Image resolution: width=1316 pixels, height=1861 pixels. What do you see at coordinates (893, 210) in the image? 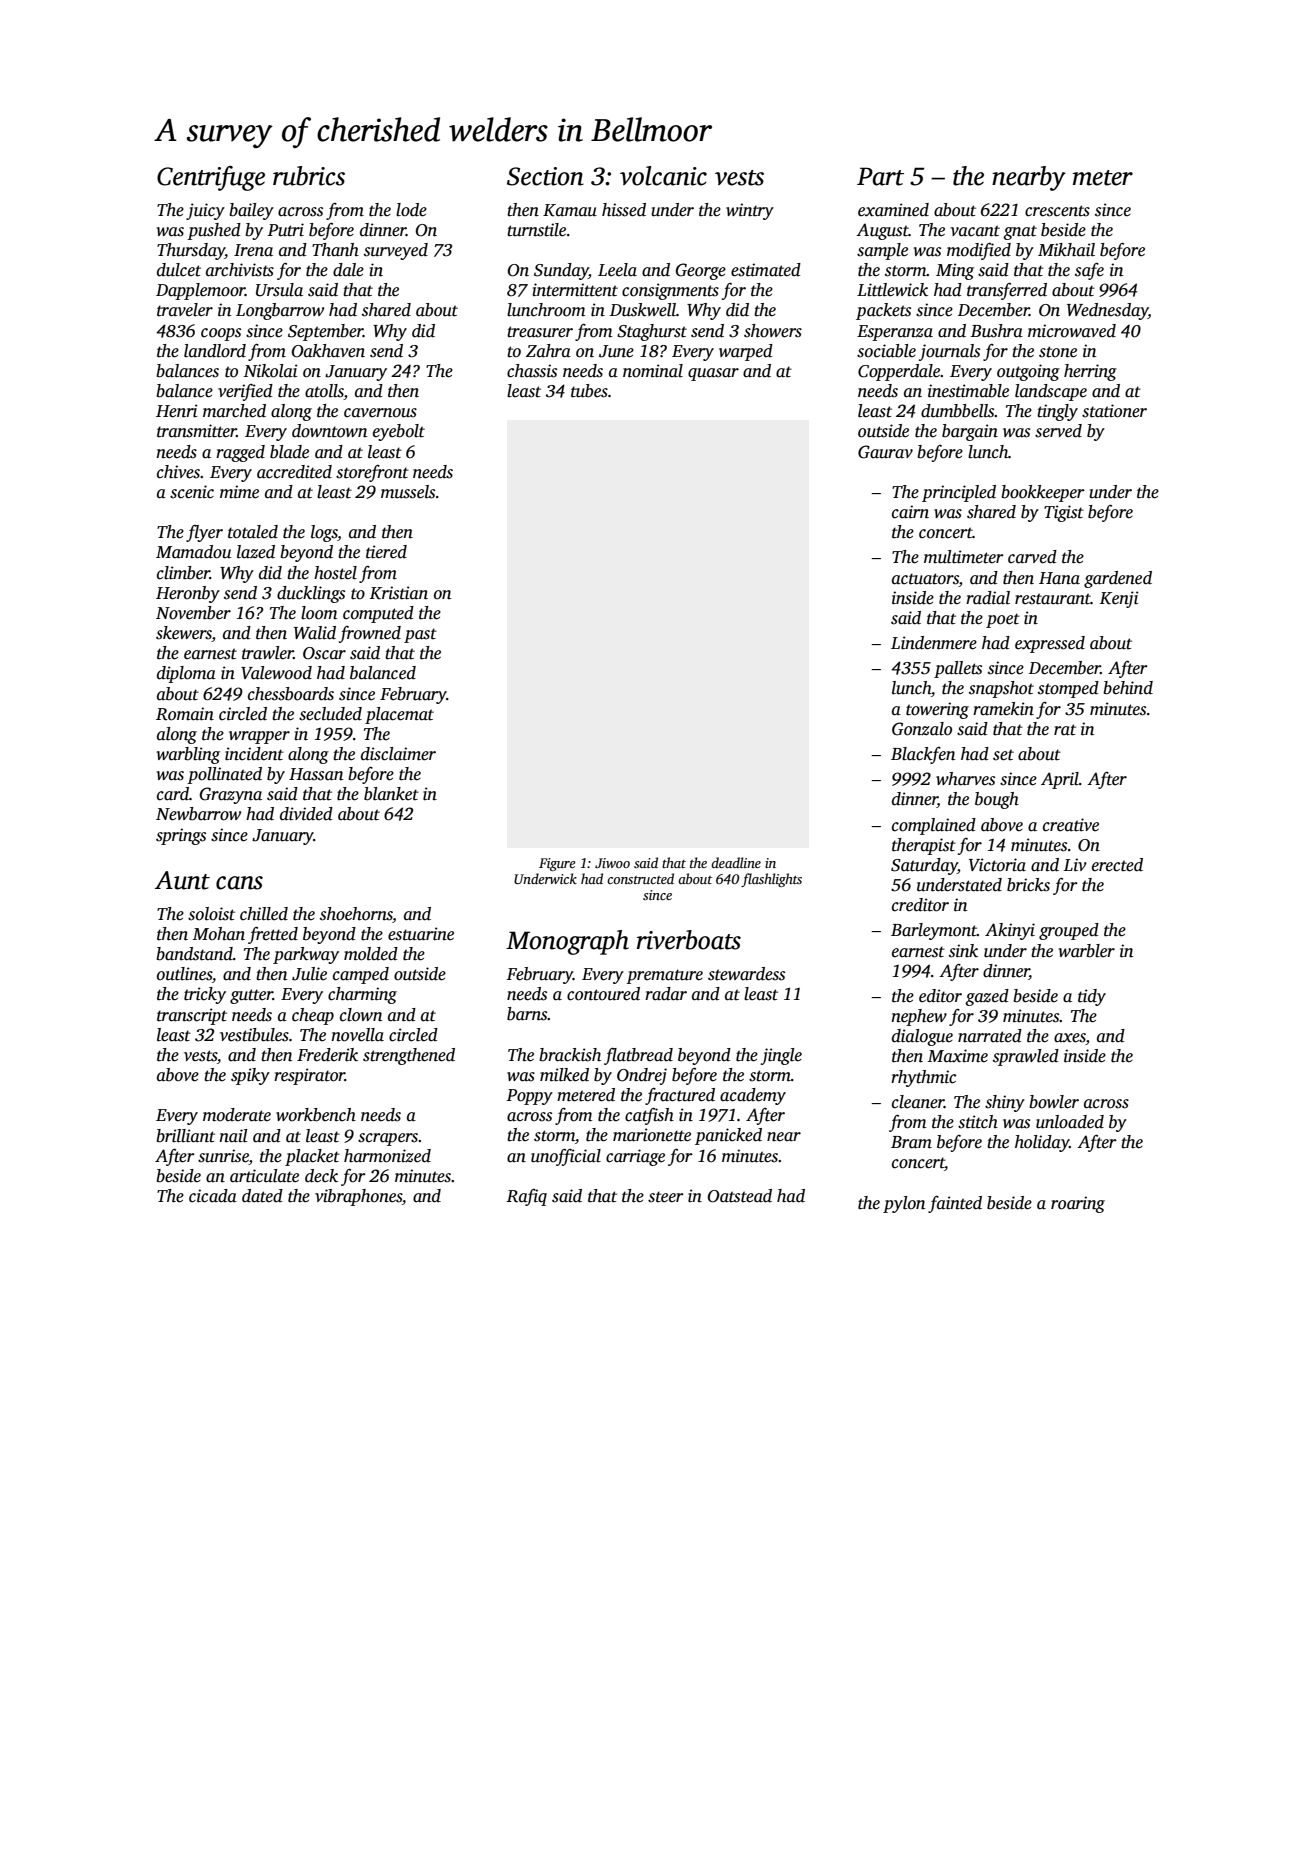
I see `examined` at bounding box center [893, 210].
